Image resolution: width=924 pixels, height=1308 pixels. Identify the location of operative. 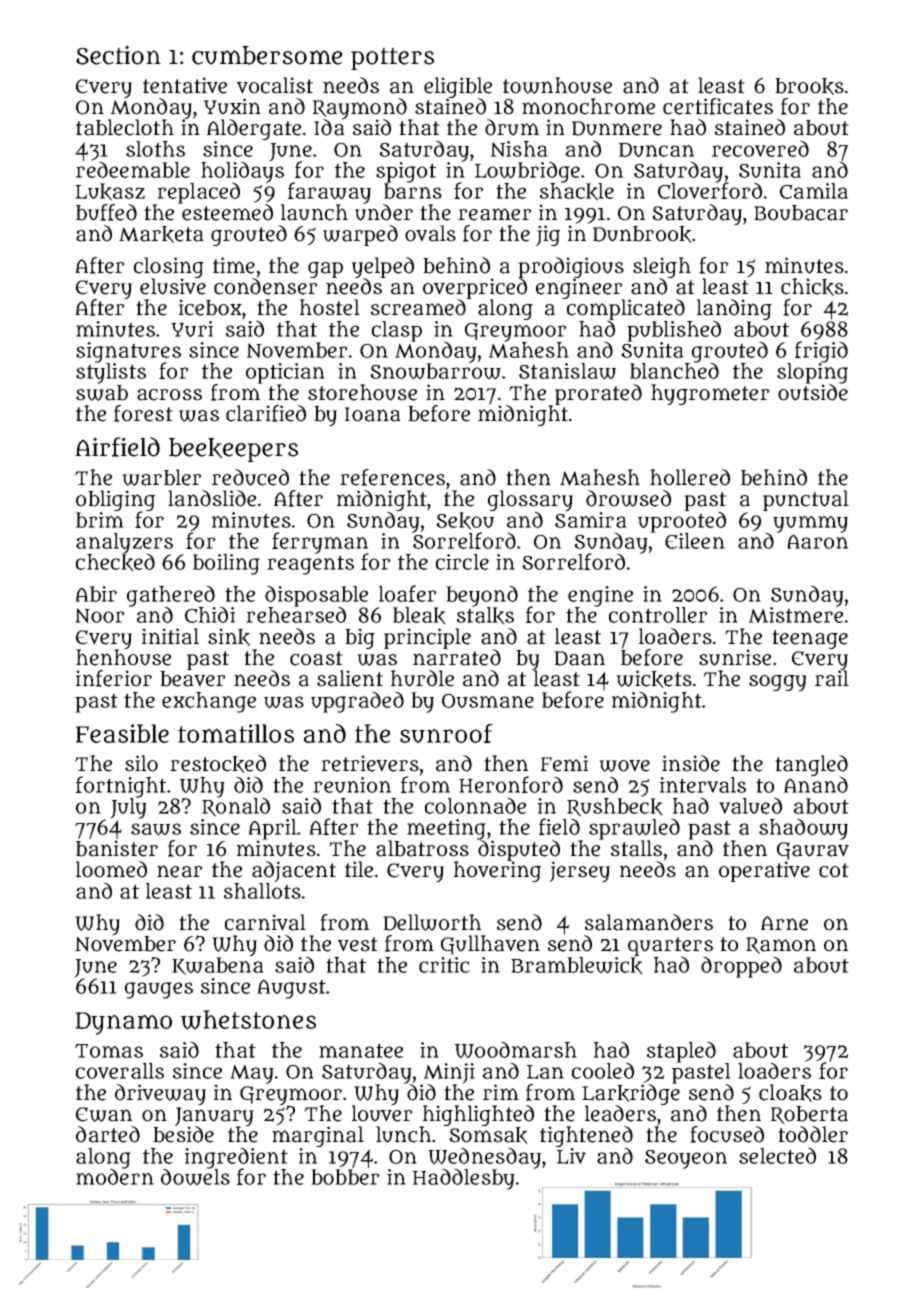
(764, 871).
